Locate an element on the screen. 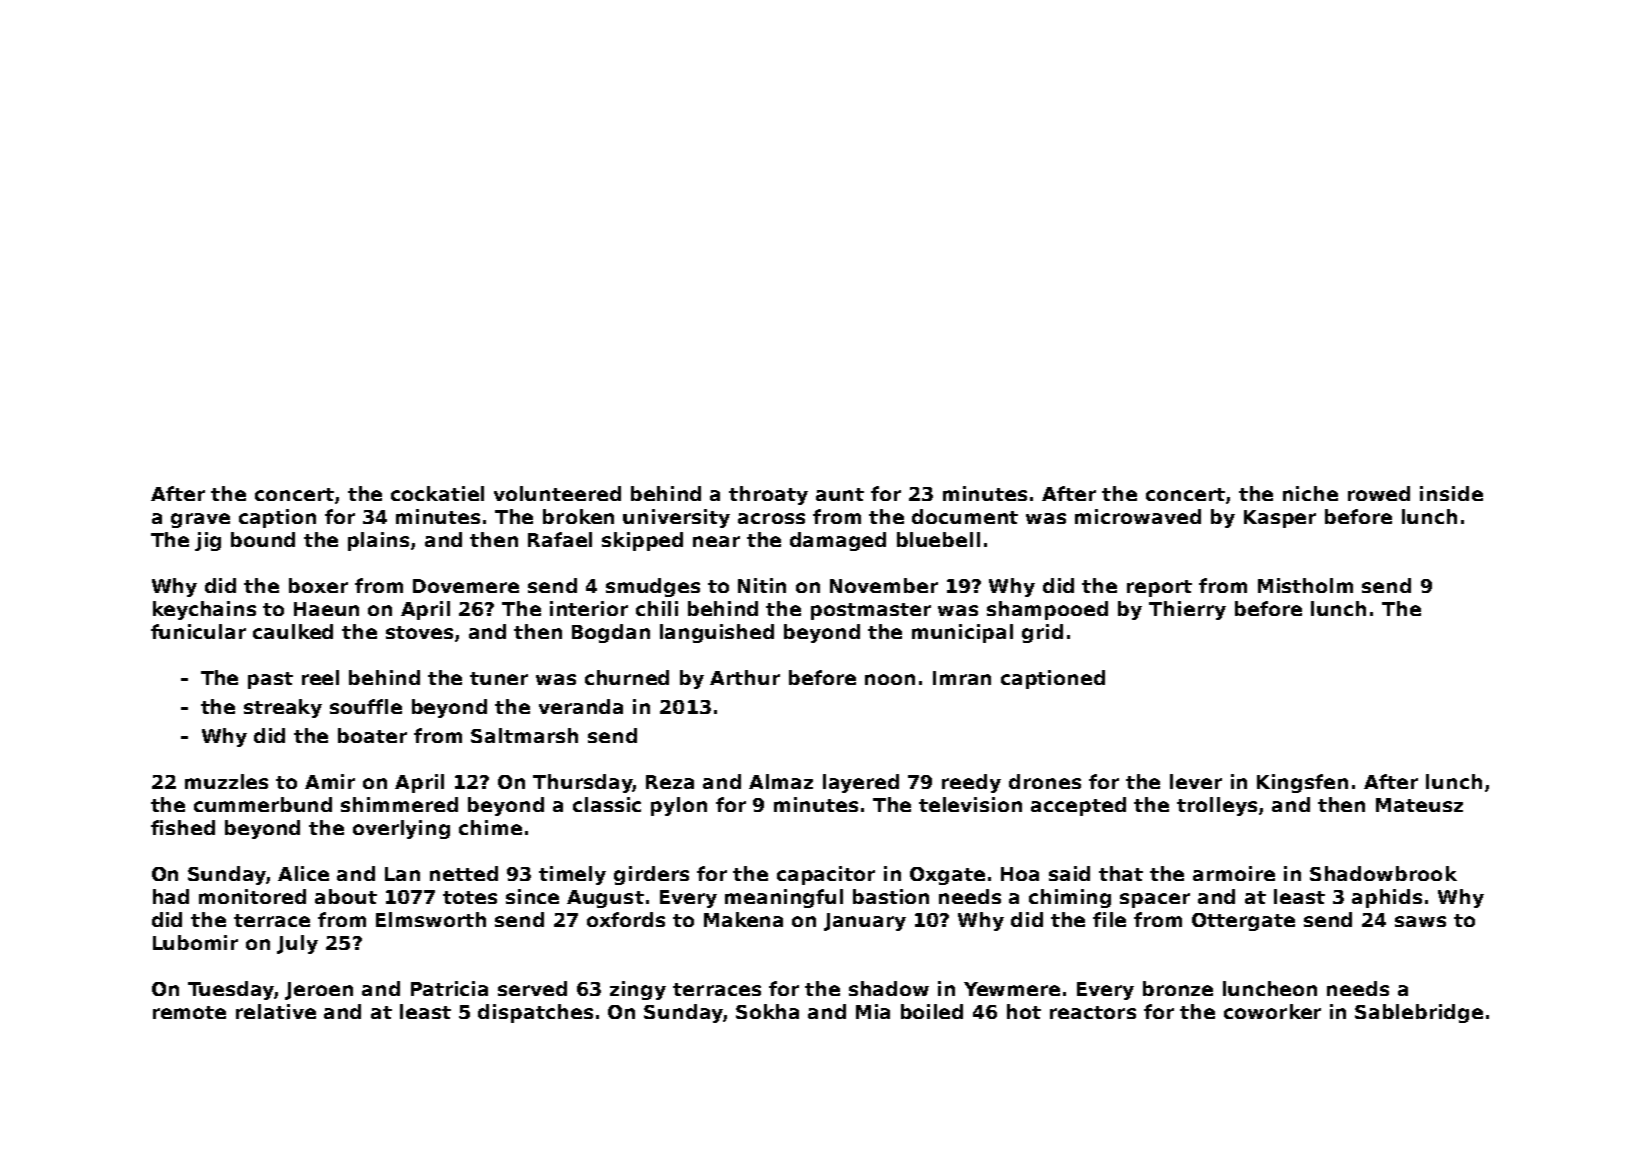 The height and width of the screenshot is (1162, 1643). cummerbund is located at coordinates (263, 804).
